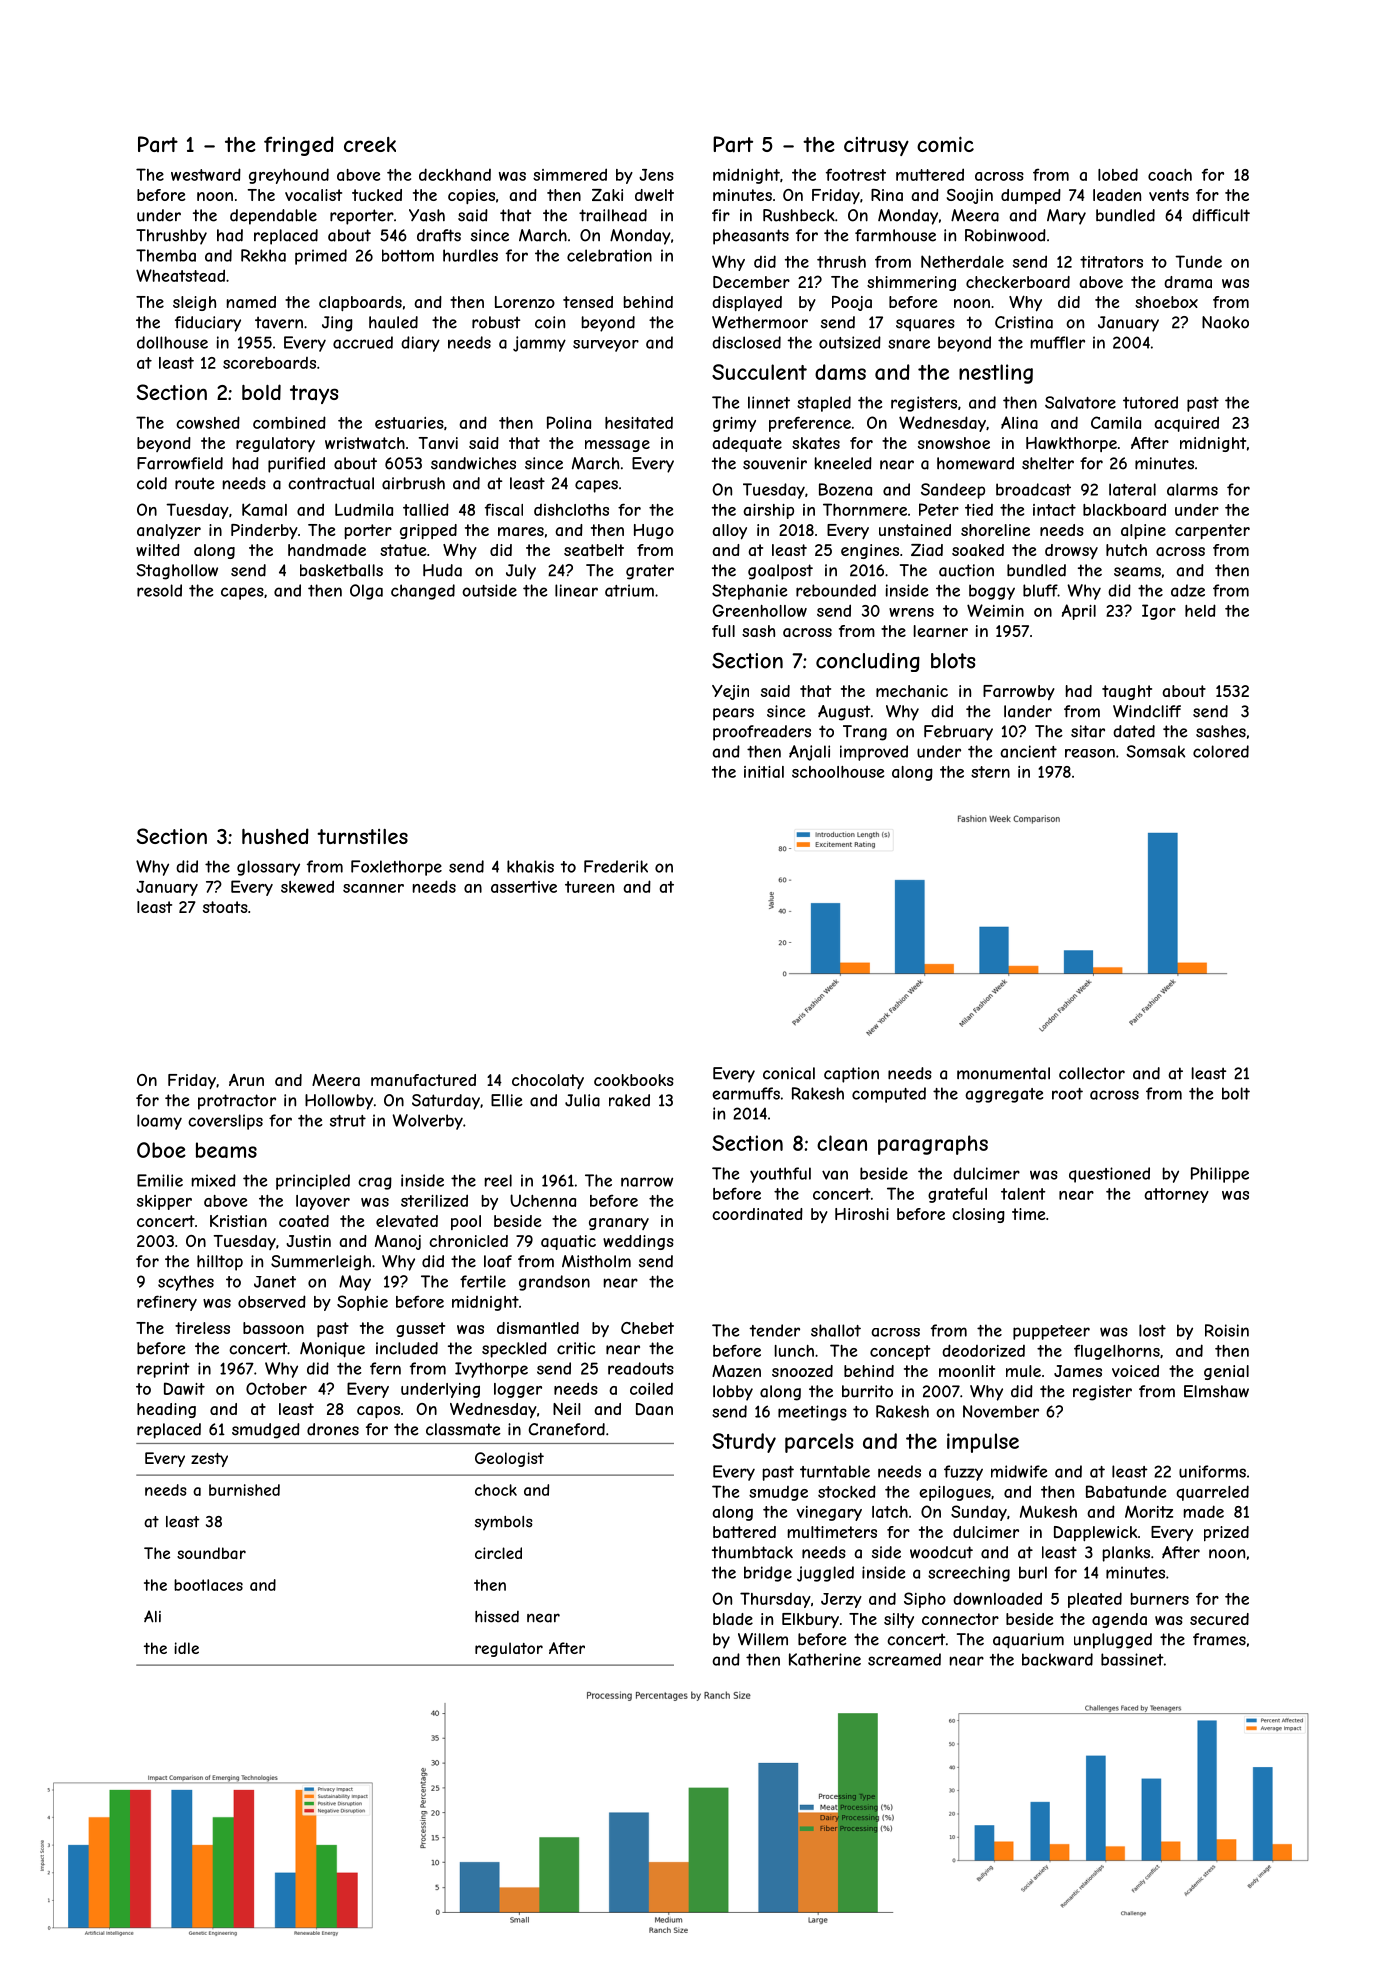 The height and width of the screenshot is (1969, 1386). What do you see at coordinates (407, 1348) in the screenshot?
I see `included` at bounding box center [407, 1348].
